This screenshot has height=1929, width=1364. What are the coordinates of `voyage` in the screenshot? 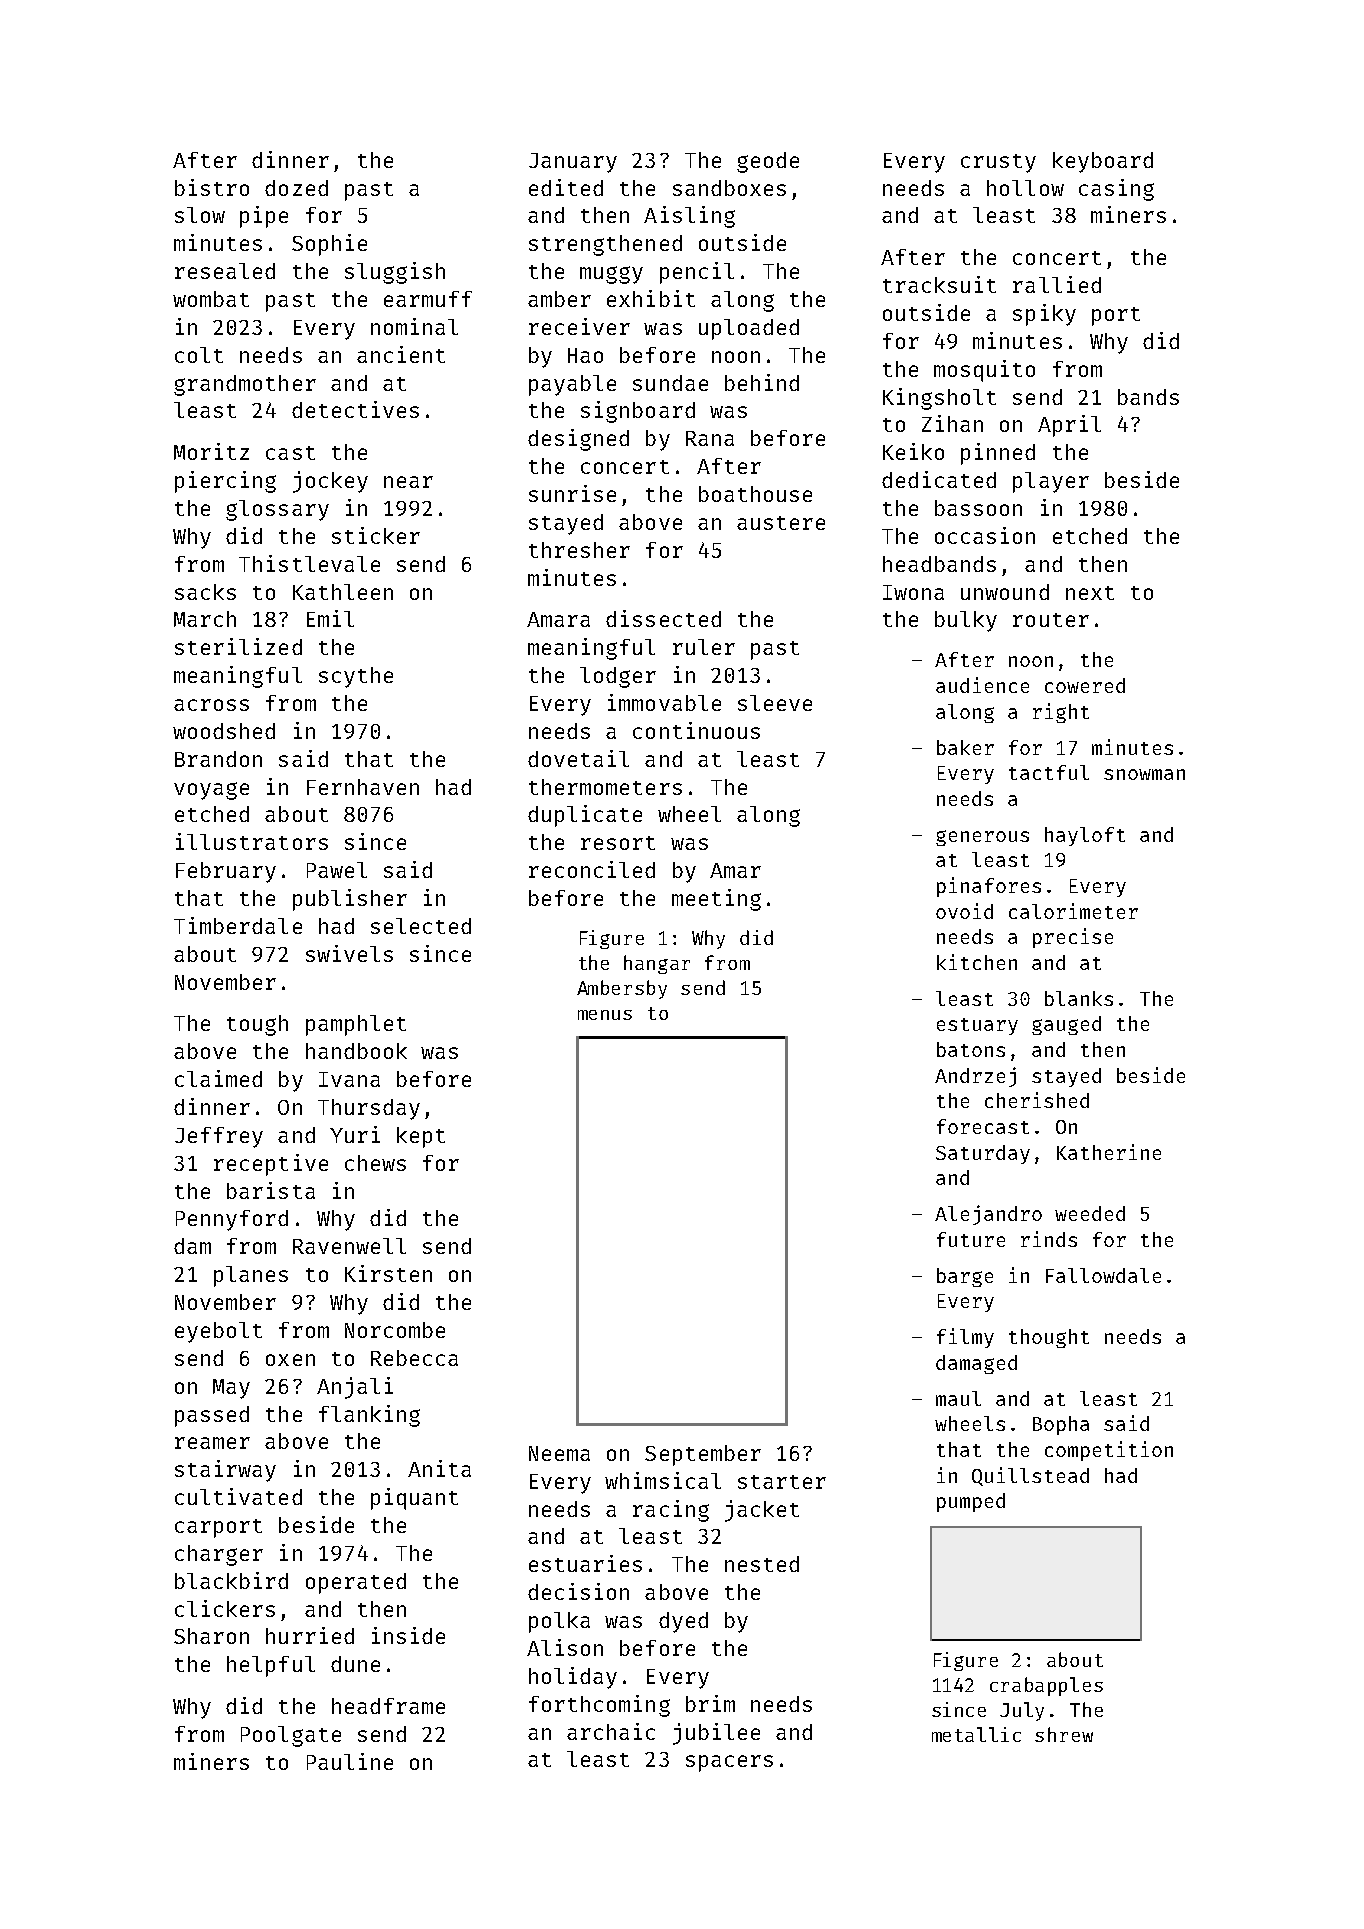 It's located at (211, 791).
